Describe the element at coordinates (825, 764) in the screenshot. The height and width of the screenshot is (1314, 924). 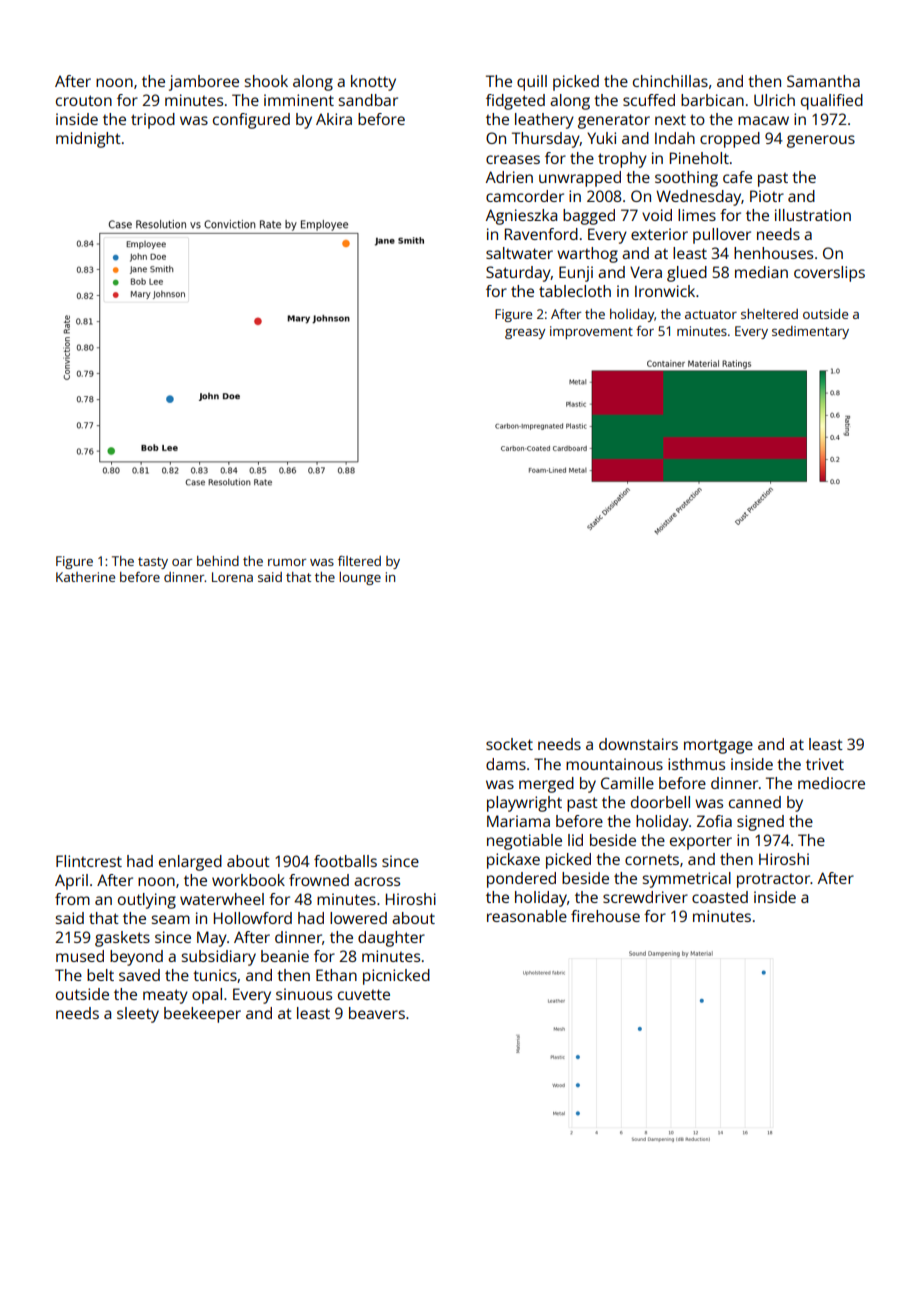
I see `trivet` at that location.
